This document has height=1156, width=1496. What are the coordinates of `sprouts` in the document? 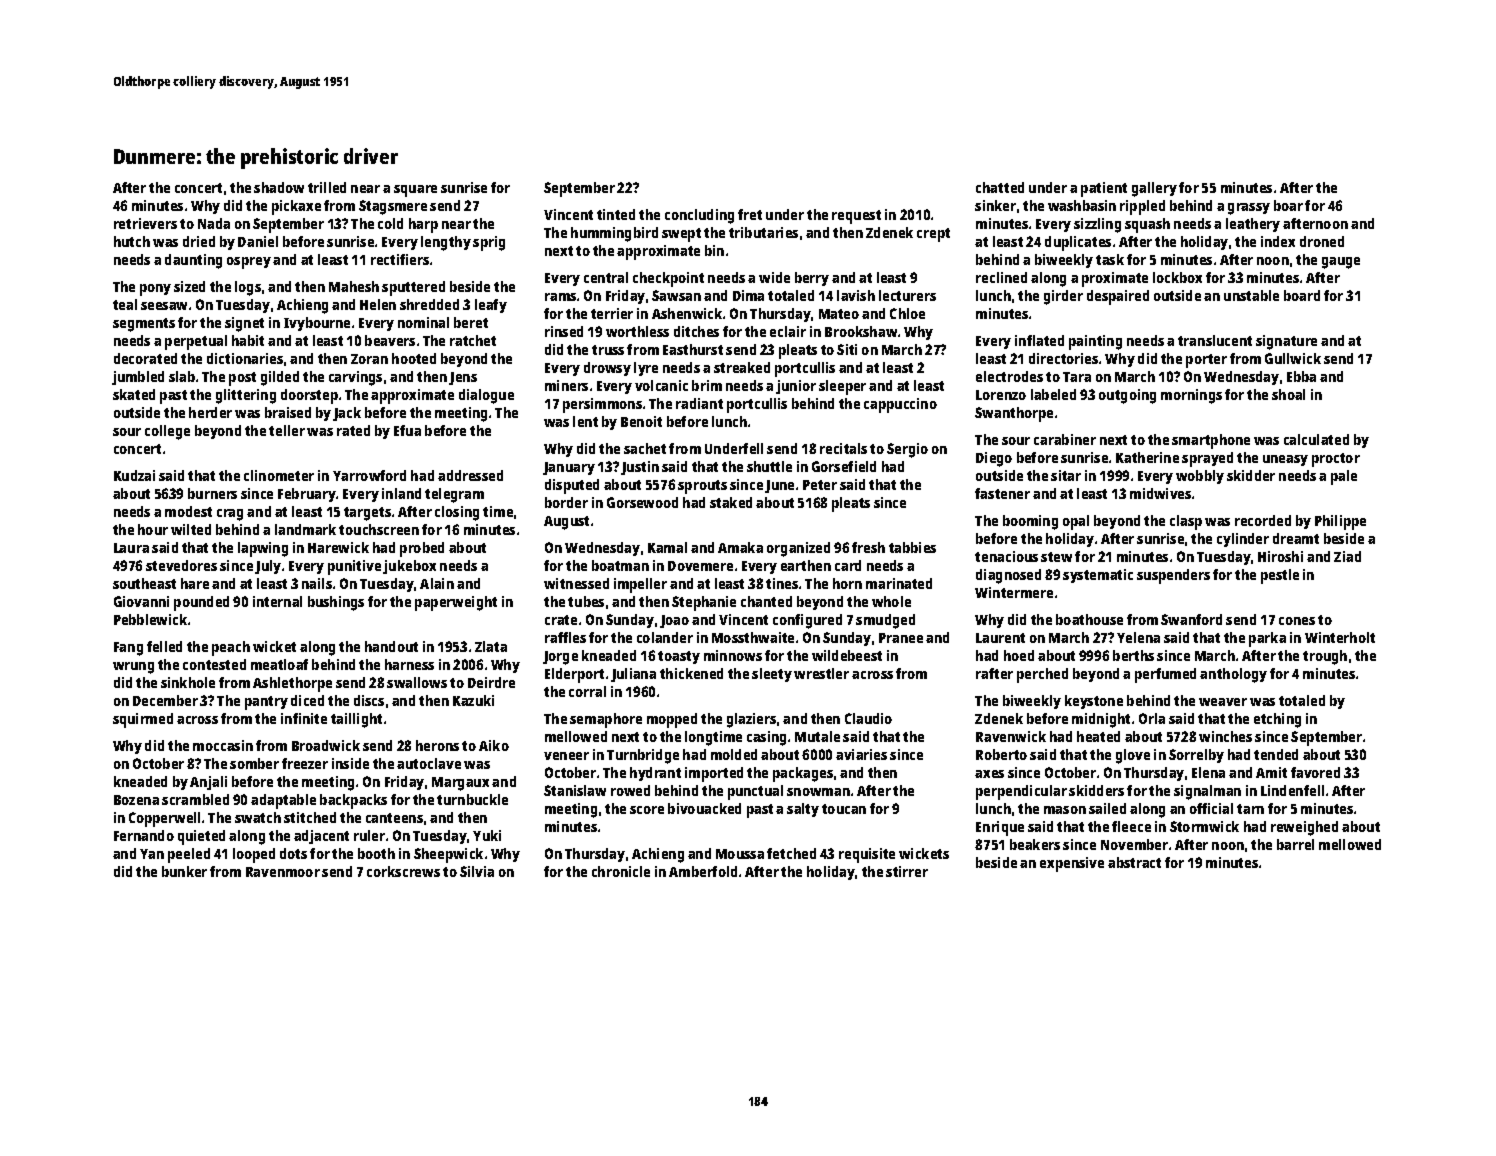 It's located at (702, 487).
